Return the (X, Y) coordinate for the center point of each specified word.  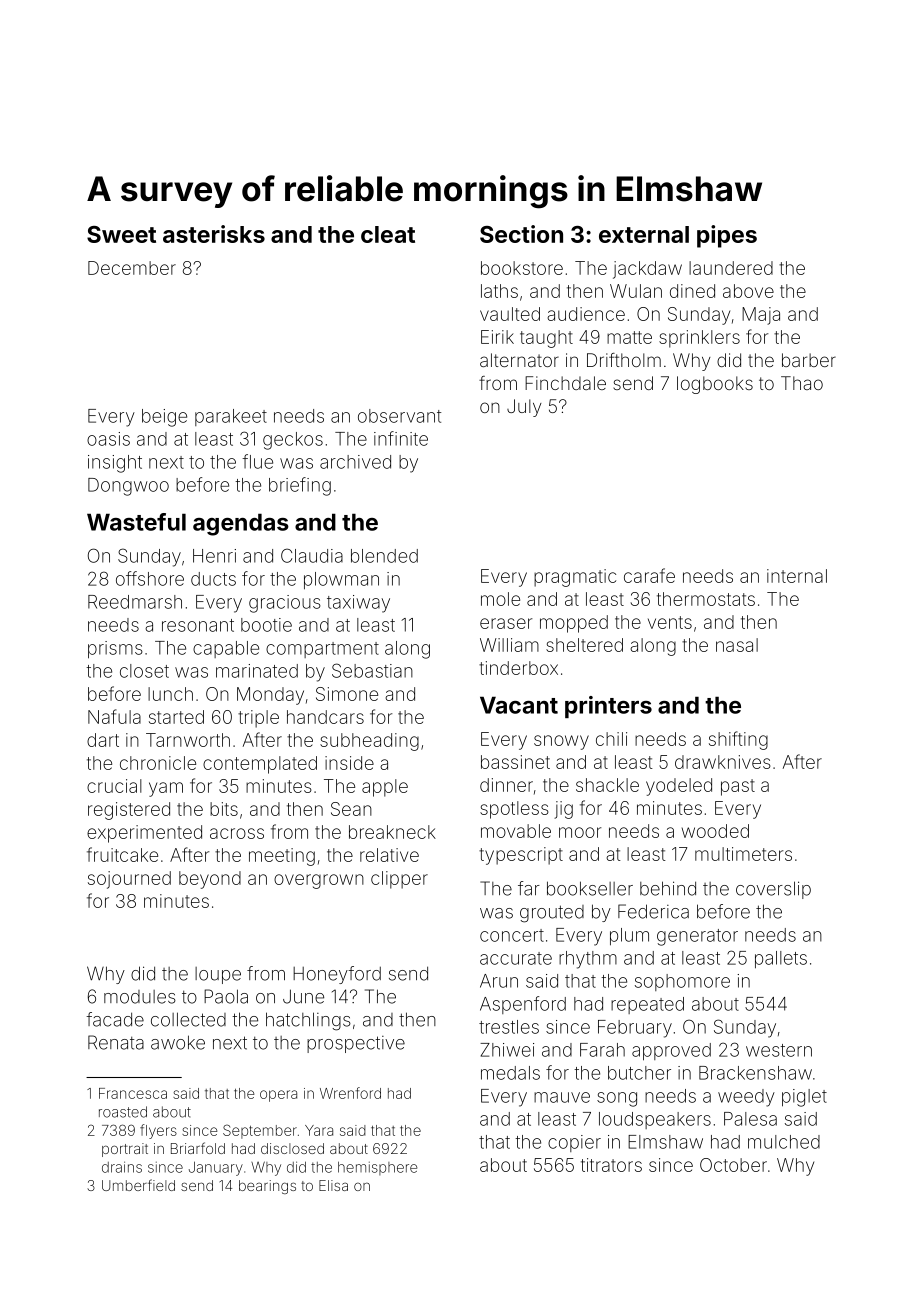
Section (521, 234)
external (644, 234)
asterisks (214, 234)
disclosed (292, 1148)
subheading (369, 742)
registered (129, 811)
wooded (715, 831)
